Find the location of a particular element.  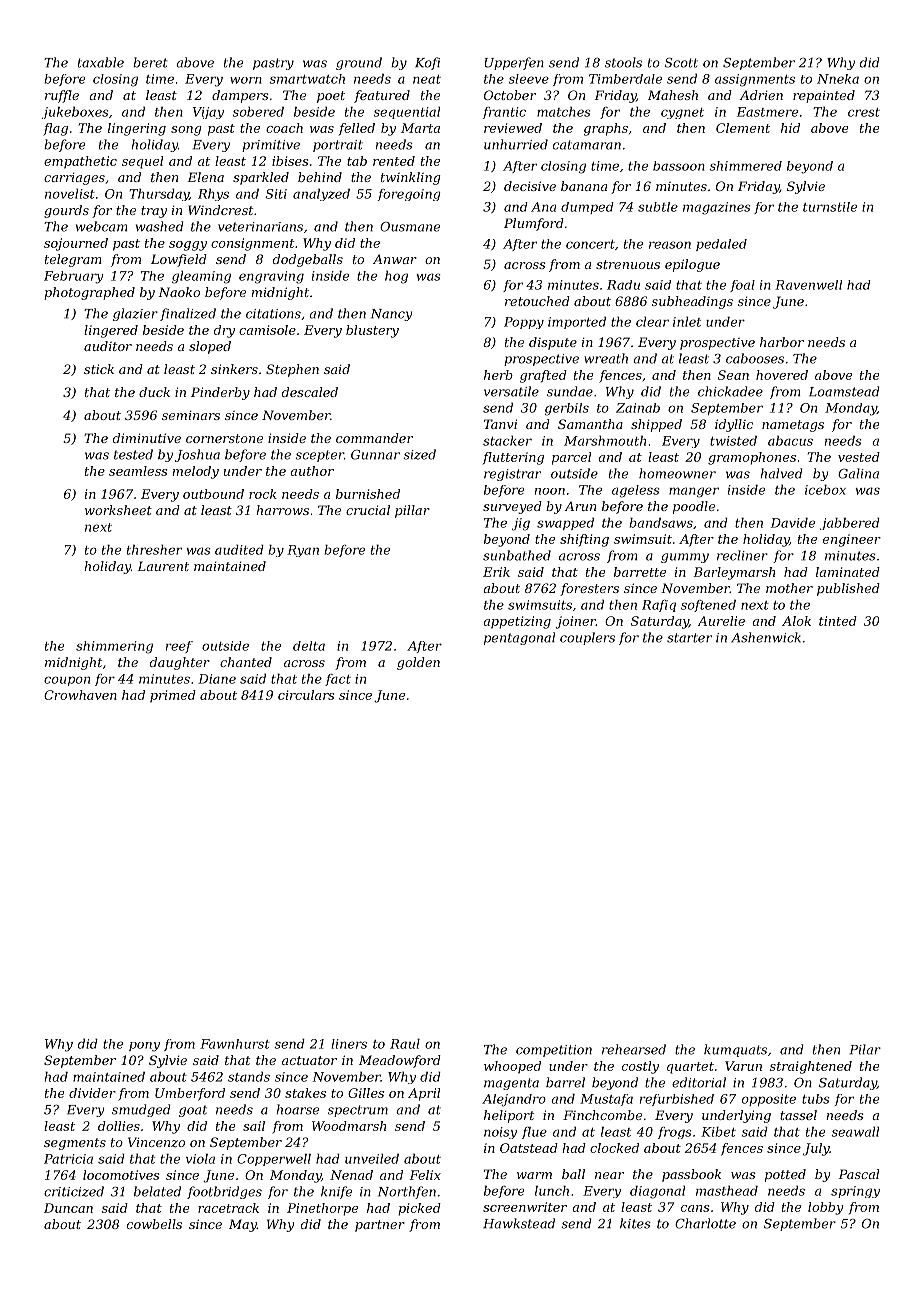

sequel is located at coordinates (142, 162).
